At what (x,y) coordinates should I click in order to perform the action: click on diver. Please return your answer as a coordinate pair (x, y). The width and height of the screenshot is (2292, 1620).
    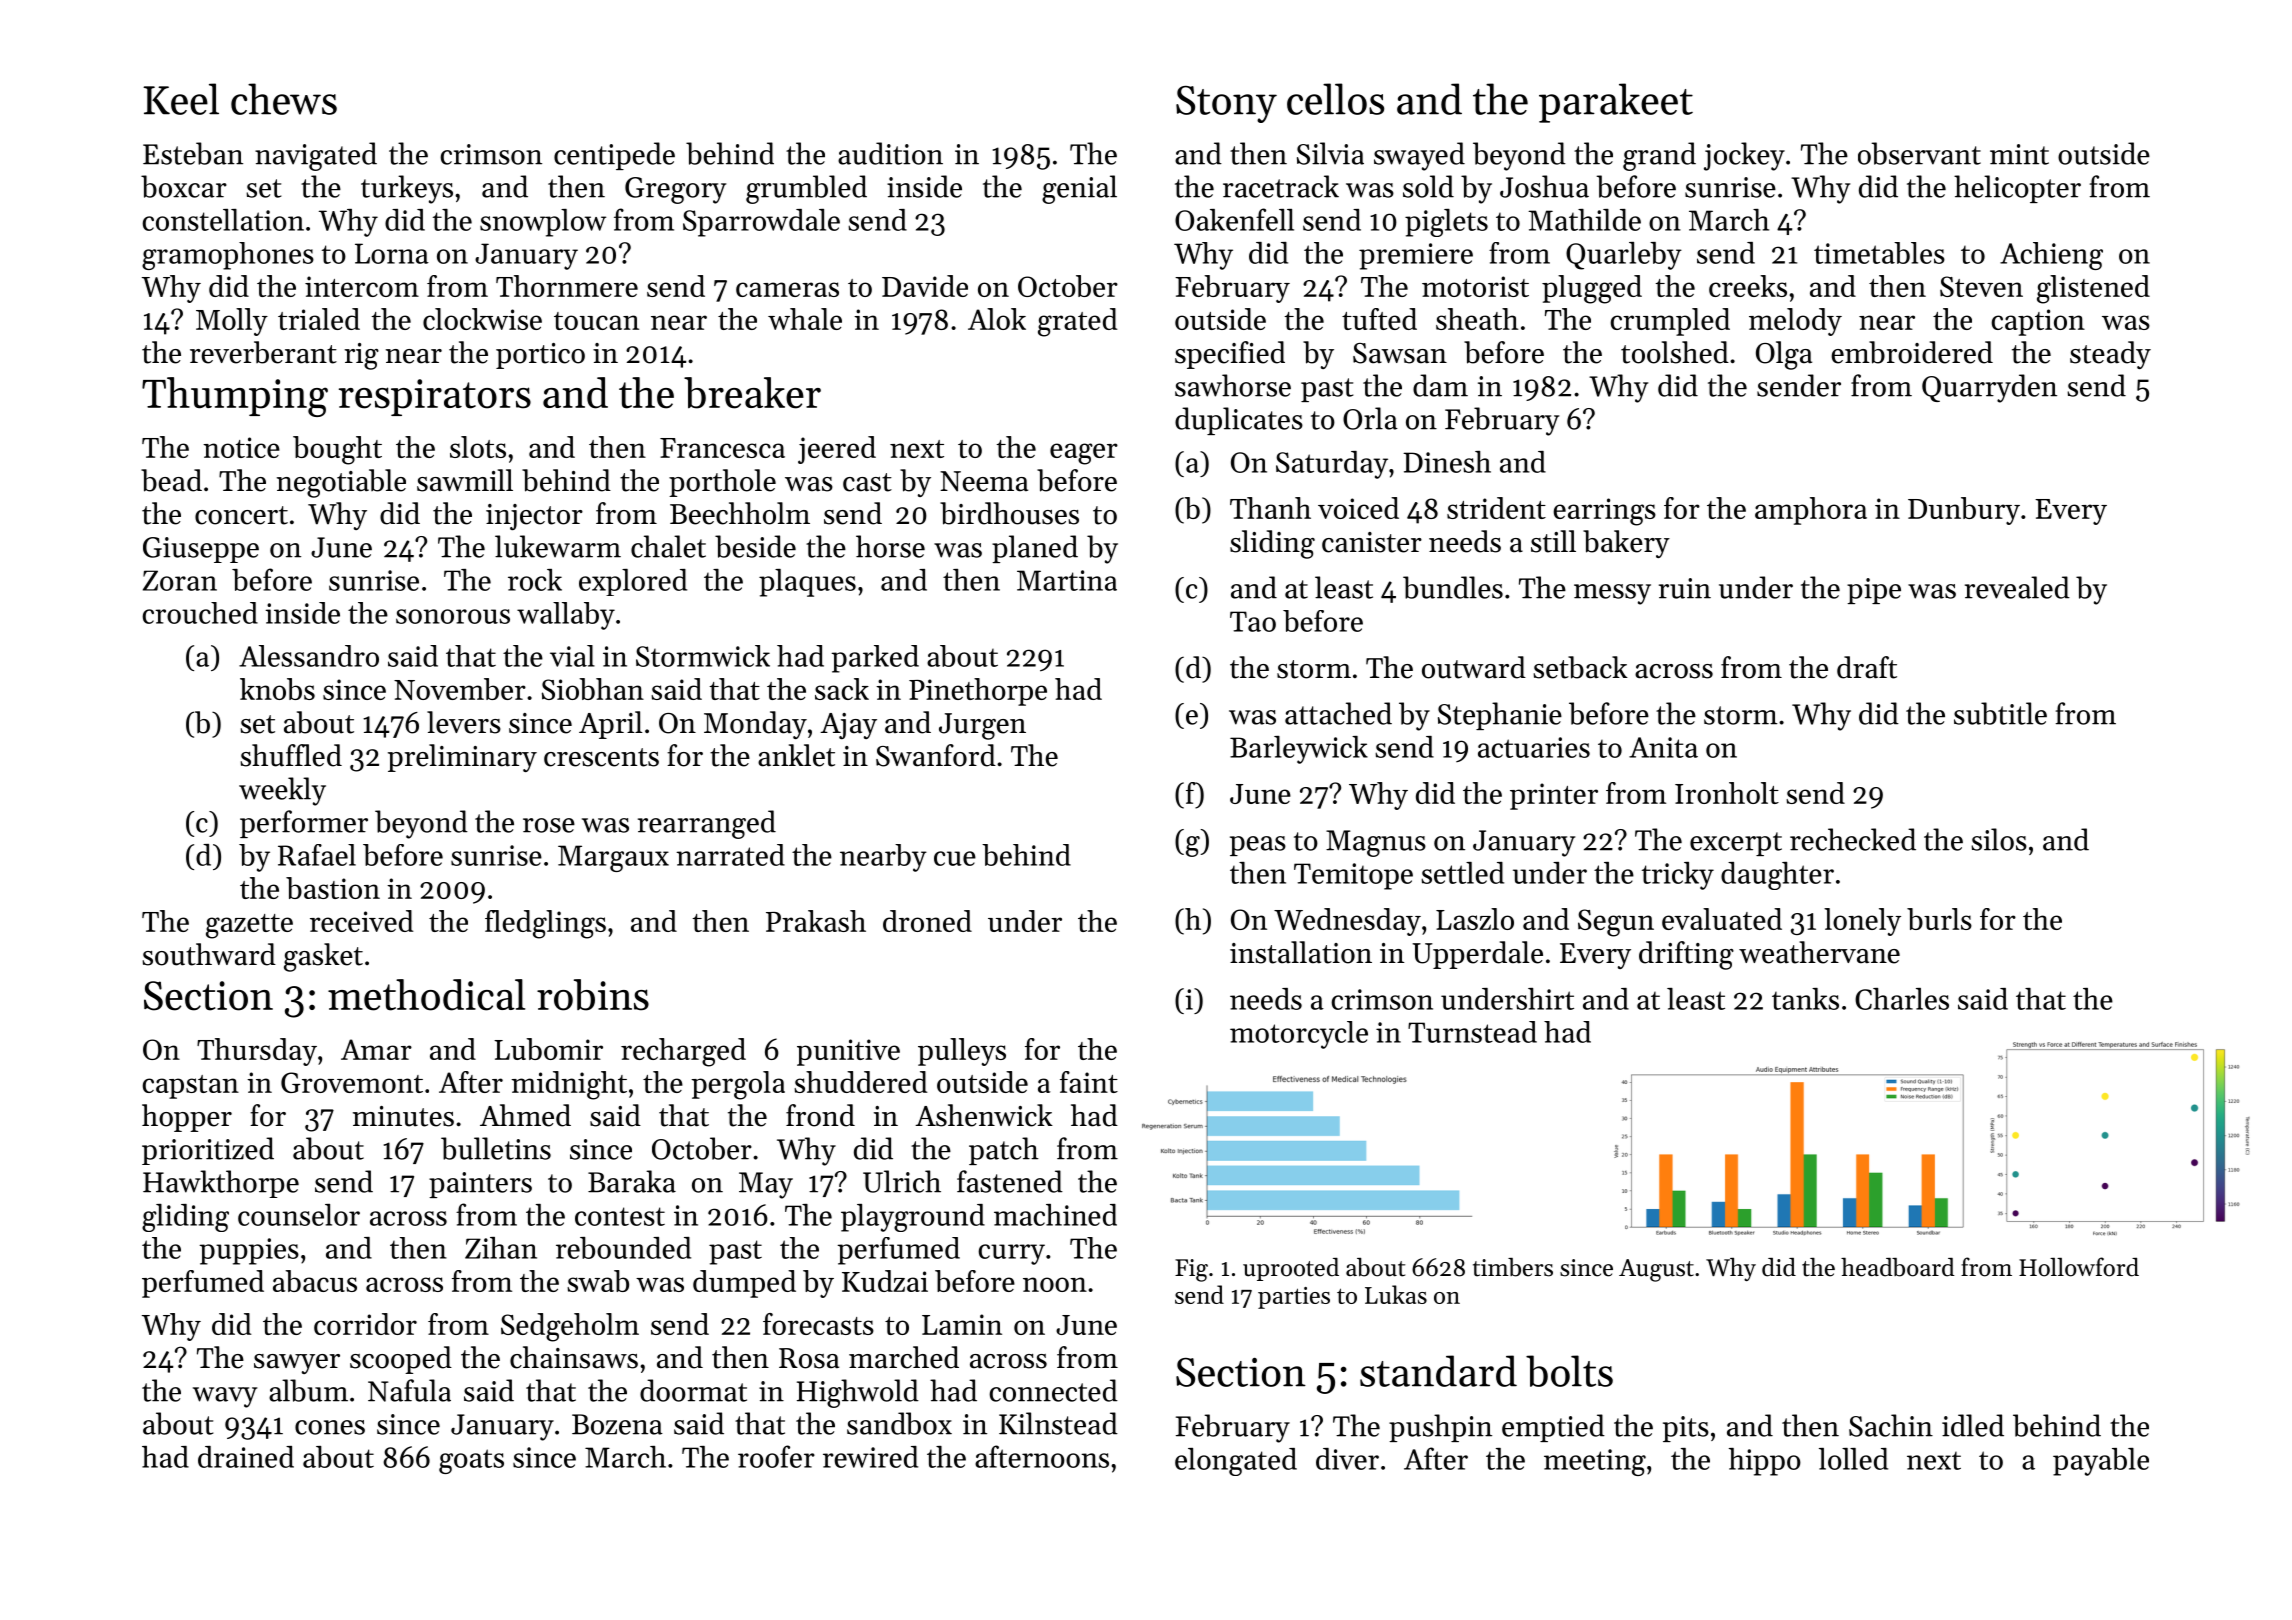
    Looking at the image, I should click on (1347, 1459).
